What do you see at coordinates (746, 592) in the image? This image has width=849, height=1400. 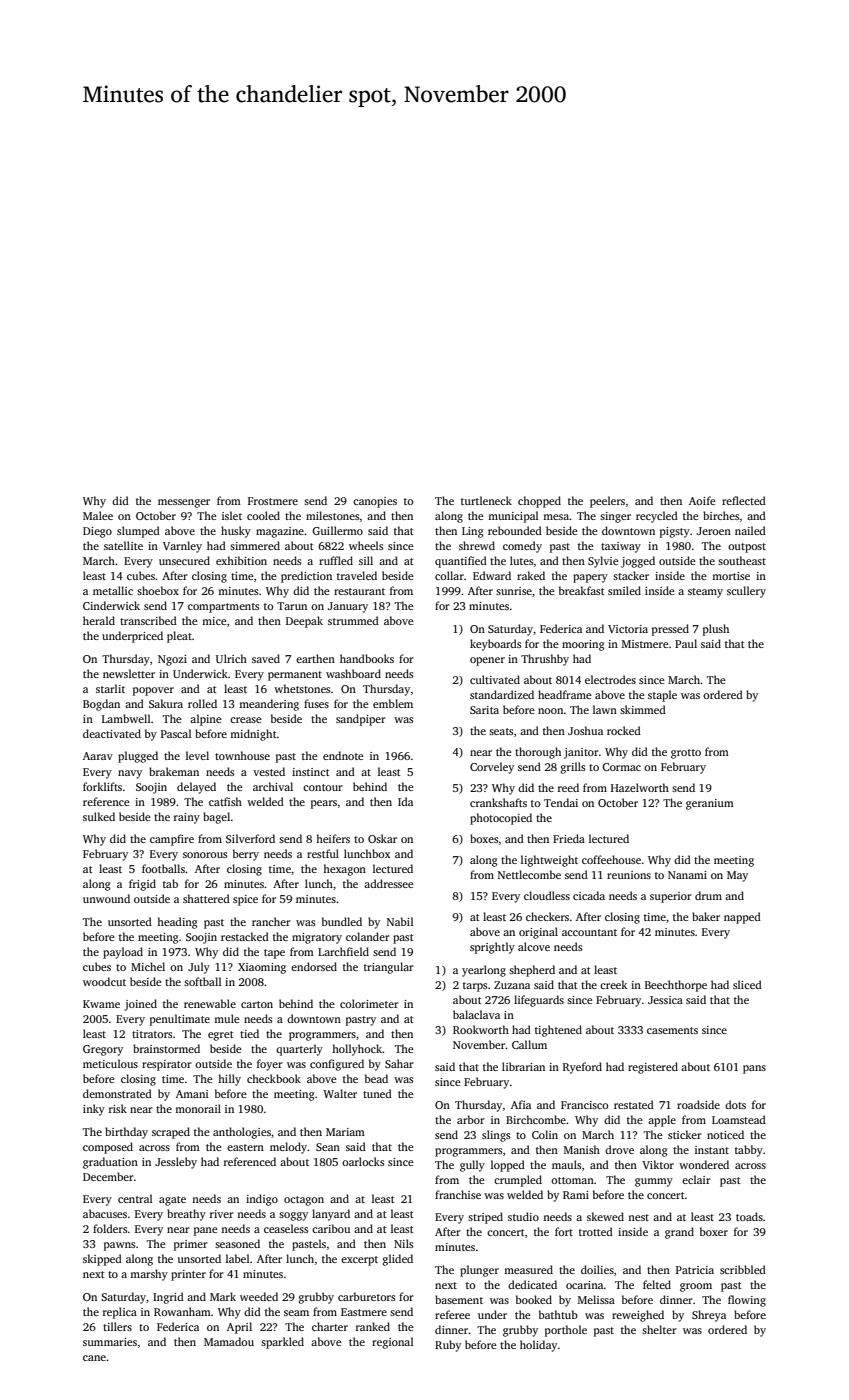 I see `scullery` at bounding box center [746, 592].
